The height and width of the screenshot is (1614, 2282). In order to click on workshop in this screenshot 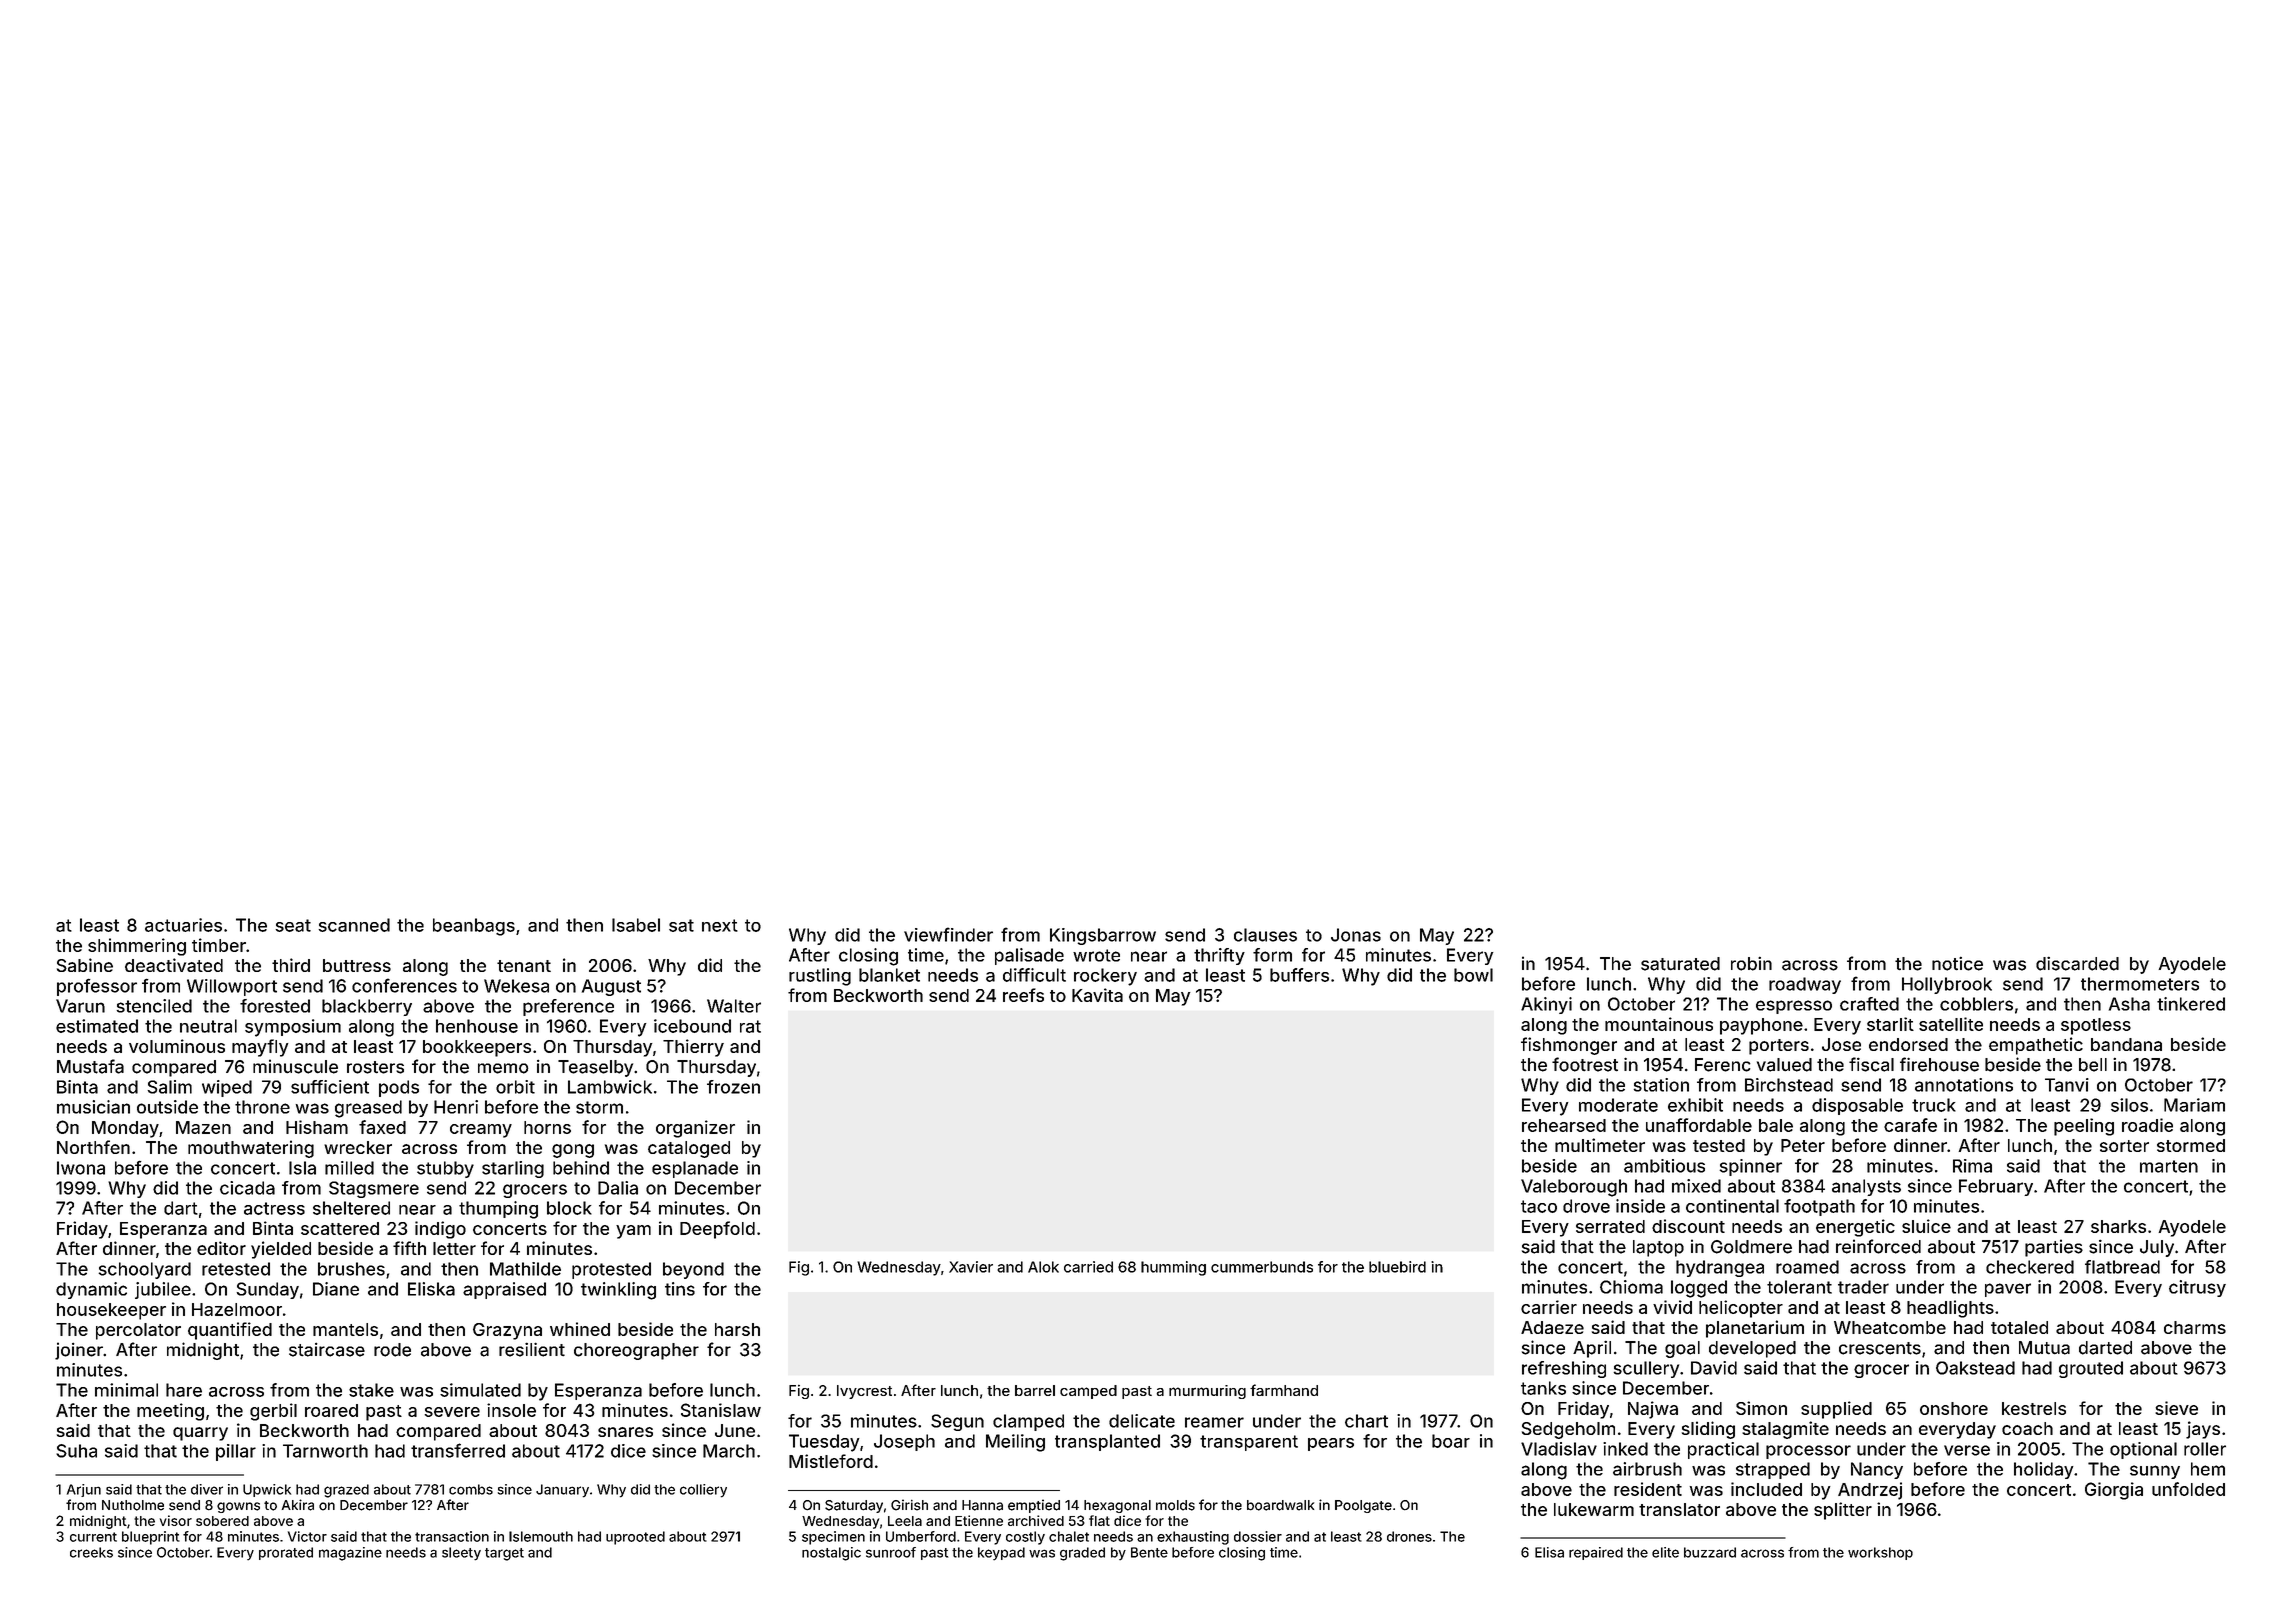, I will do `click(1880, 1553)`.
